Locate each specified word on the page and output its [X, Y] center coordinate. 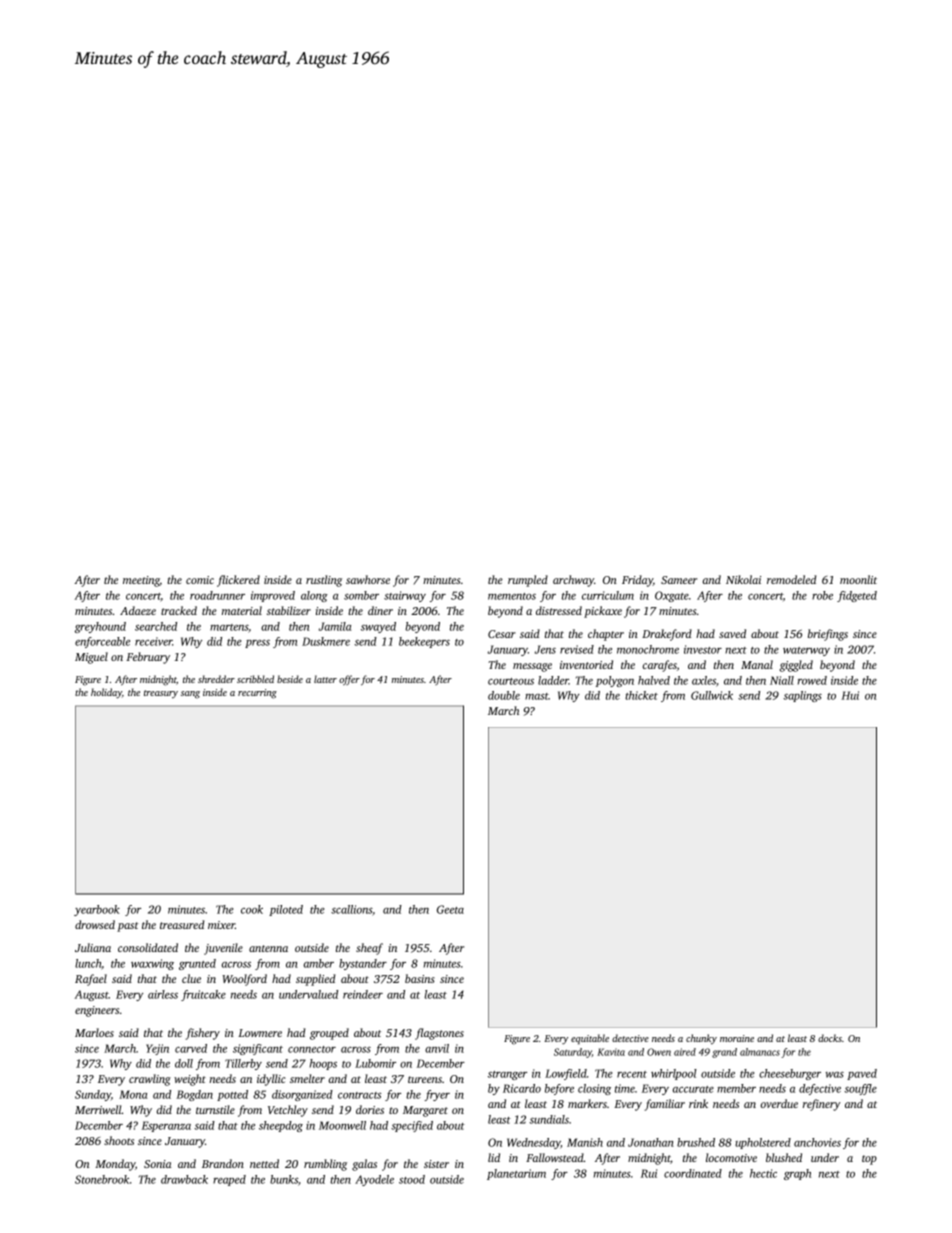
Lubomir [375, 1063]
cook [252, 909]
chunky [701, 1039]
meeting [141, 581]
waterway [806, 651]
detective [630, 1038]
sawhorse [368, 579]
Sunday [93, 1095]
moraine [737, 1038]
